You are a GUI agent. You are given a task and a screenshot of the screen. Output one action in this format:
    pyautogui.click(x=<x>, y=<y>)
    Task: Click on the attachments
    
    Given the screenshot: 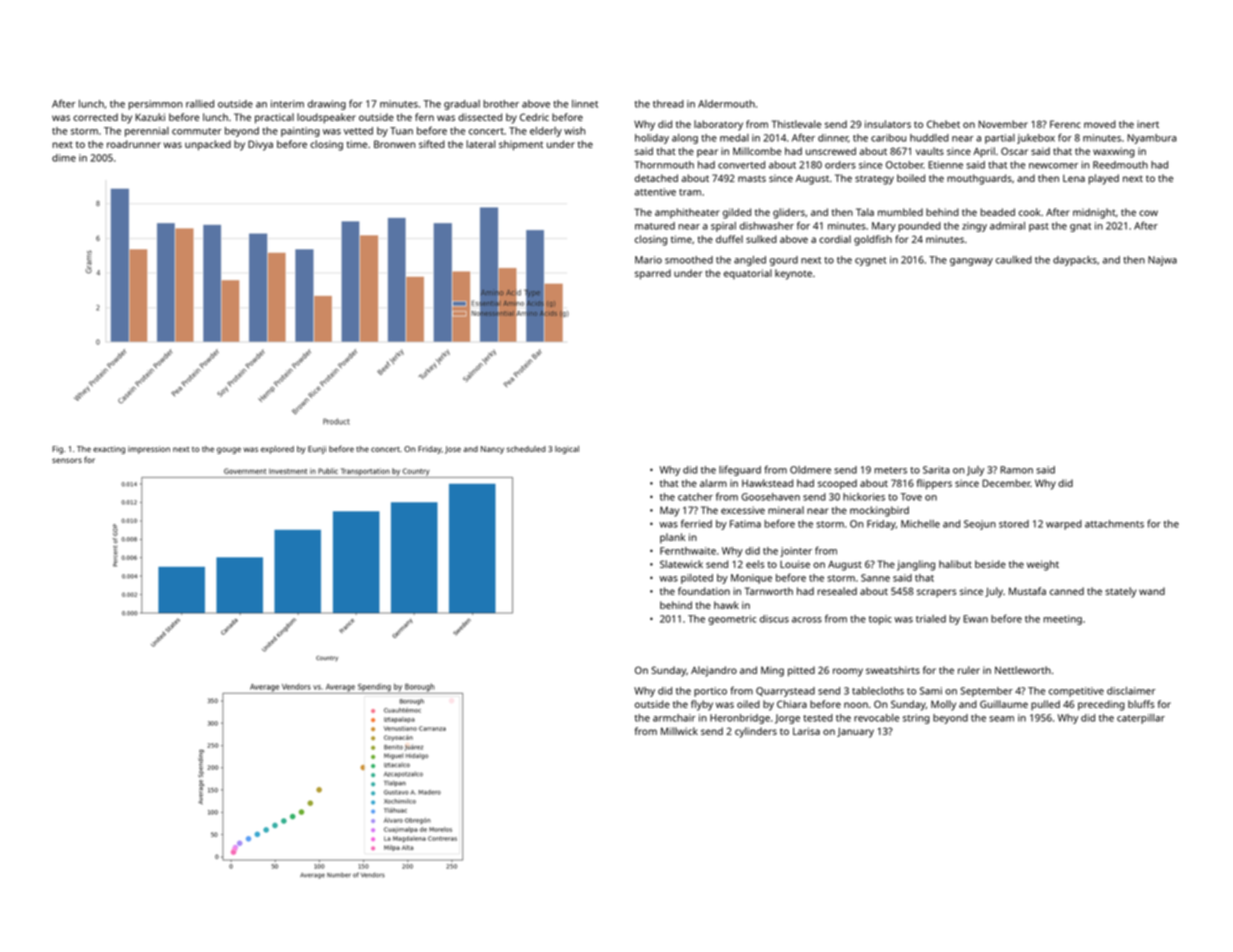 What is the action you would take?
    pyautogui.click(x=1114, y=524)
